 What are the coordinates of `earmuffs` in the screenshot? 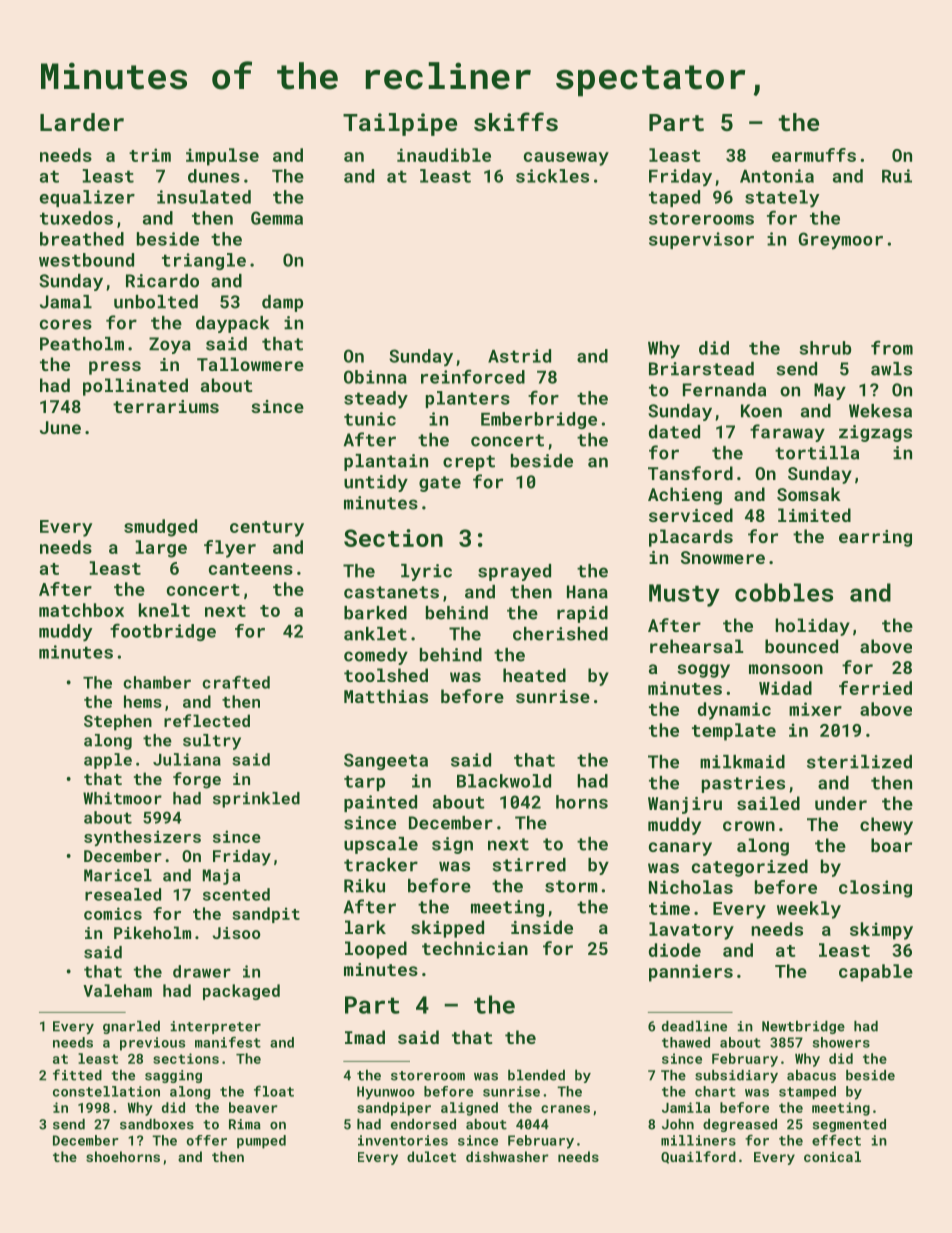 It's located at (814, 155).
